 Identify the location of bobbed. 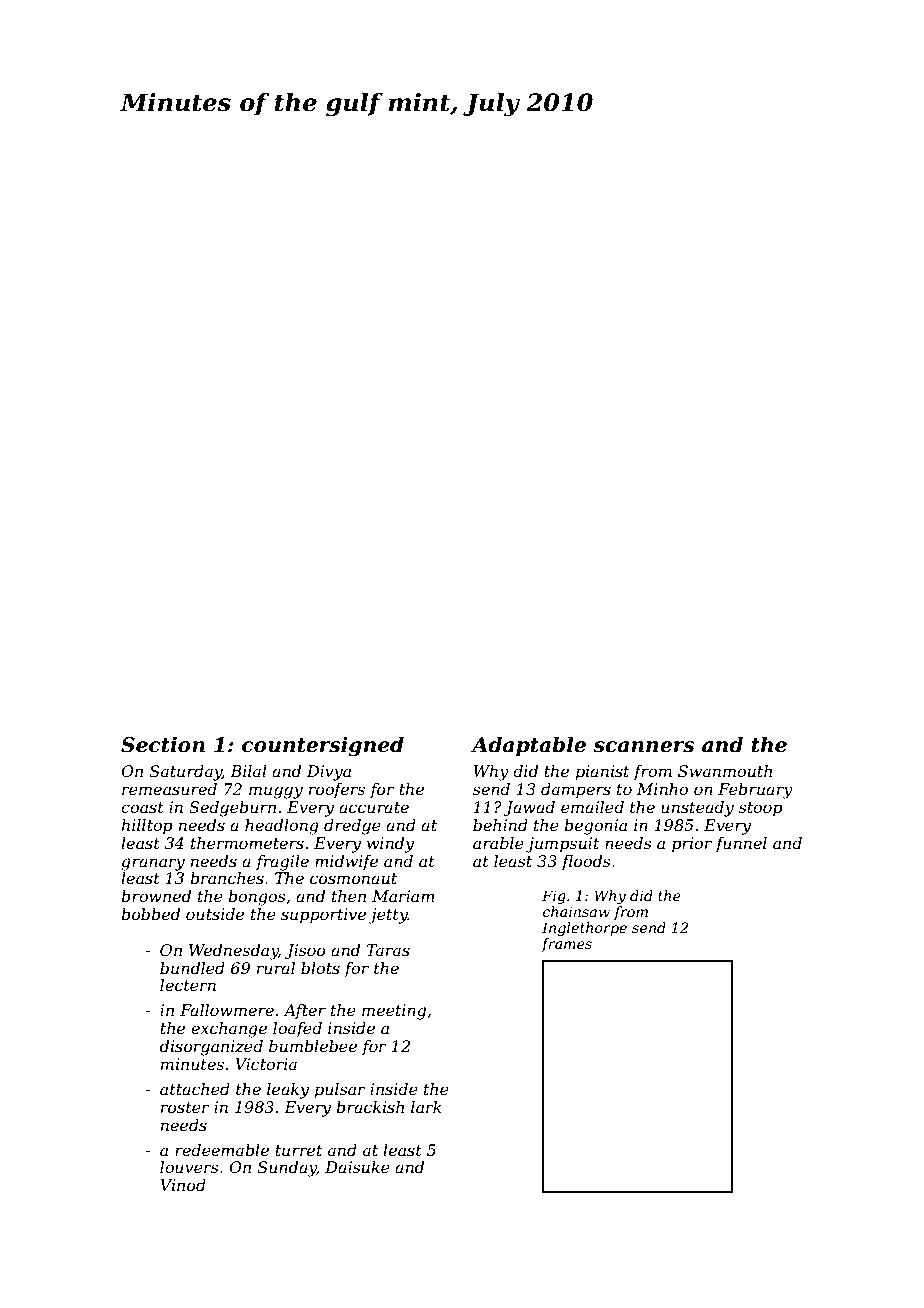
(150, 914).
